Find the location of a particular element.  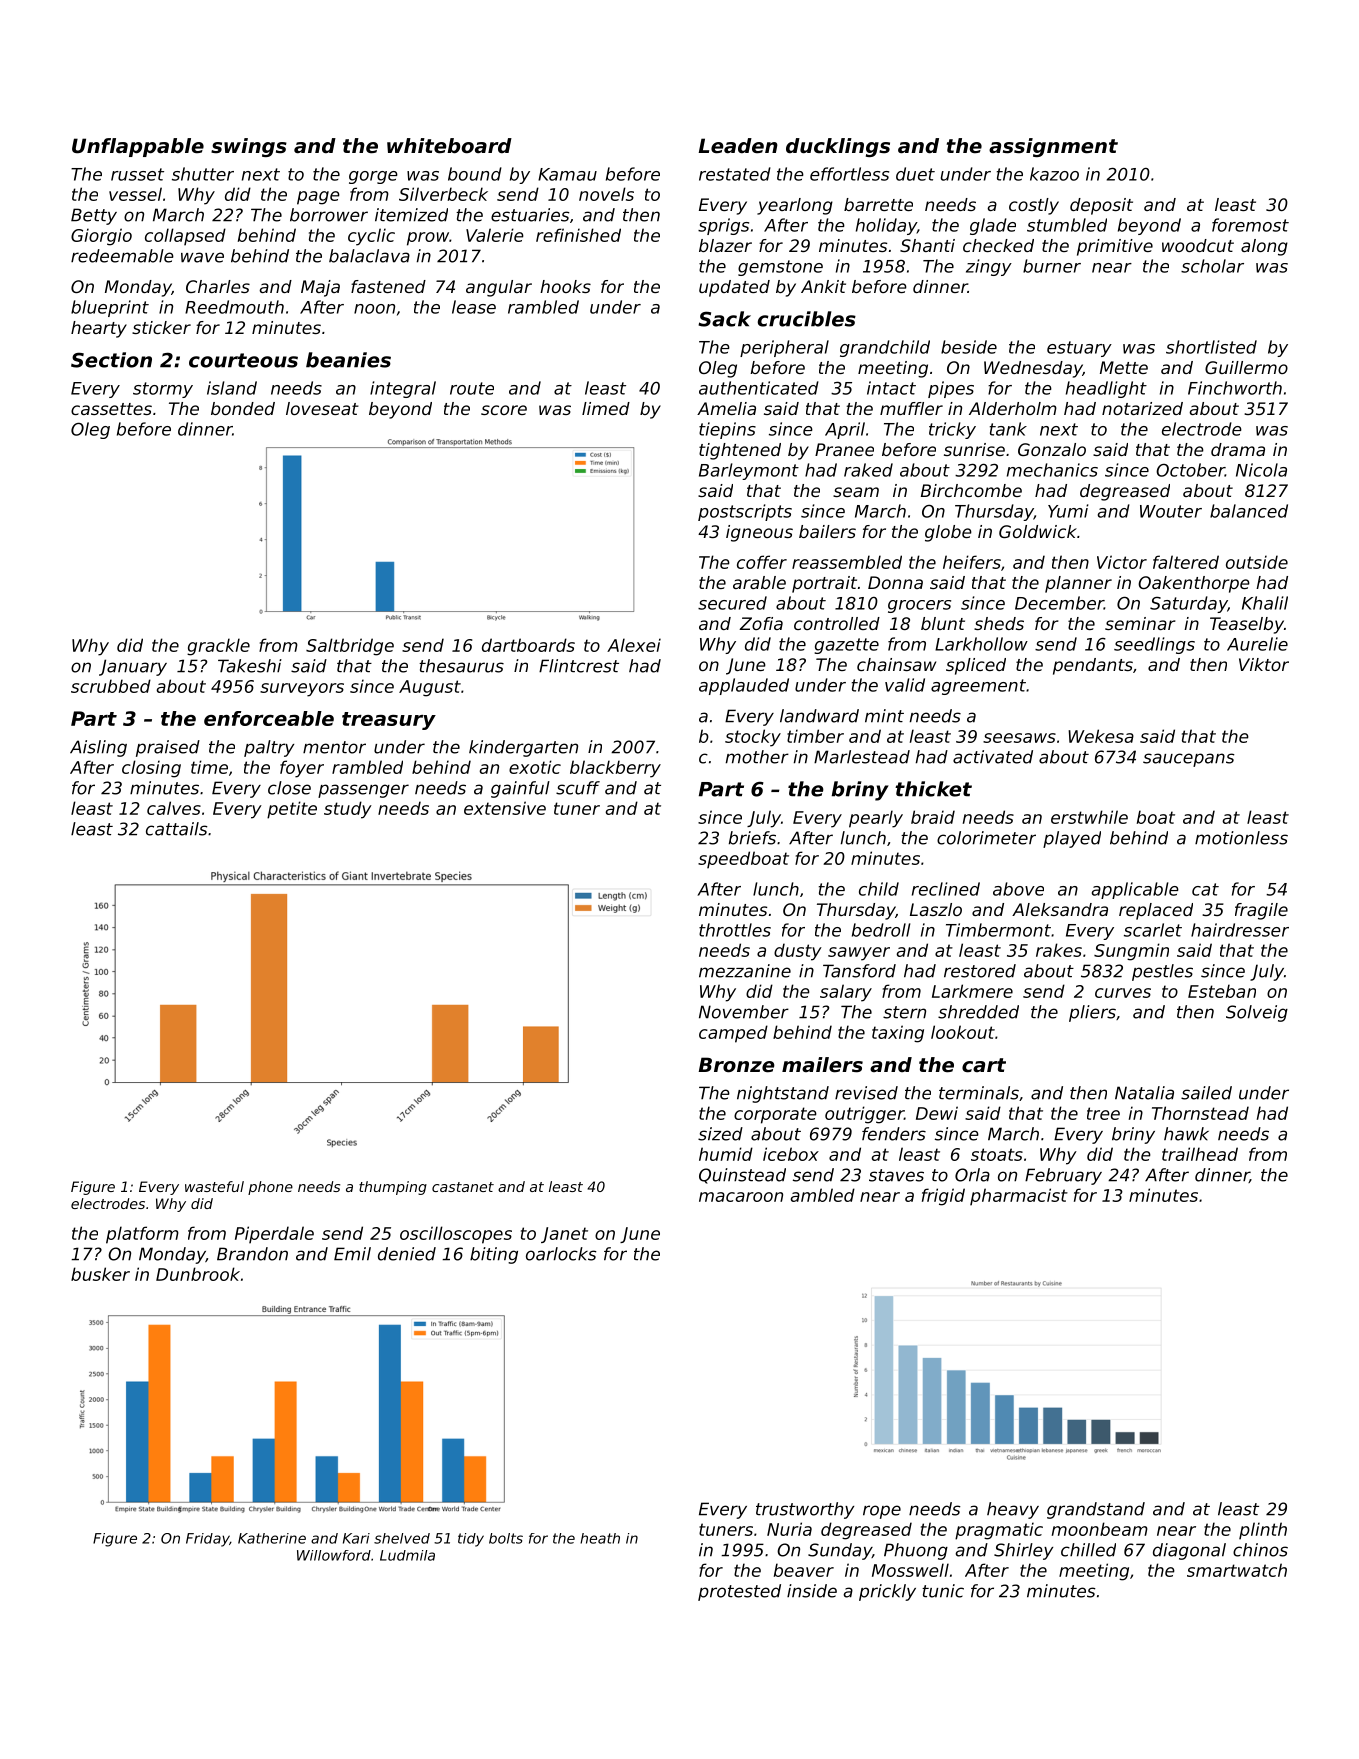

Ankit is located at coordinates (823, 286).
